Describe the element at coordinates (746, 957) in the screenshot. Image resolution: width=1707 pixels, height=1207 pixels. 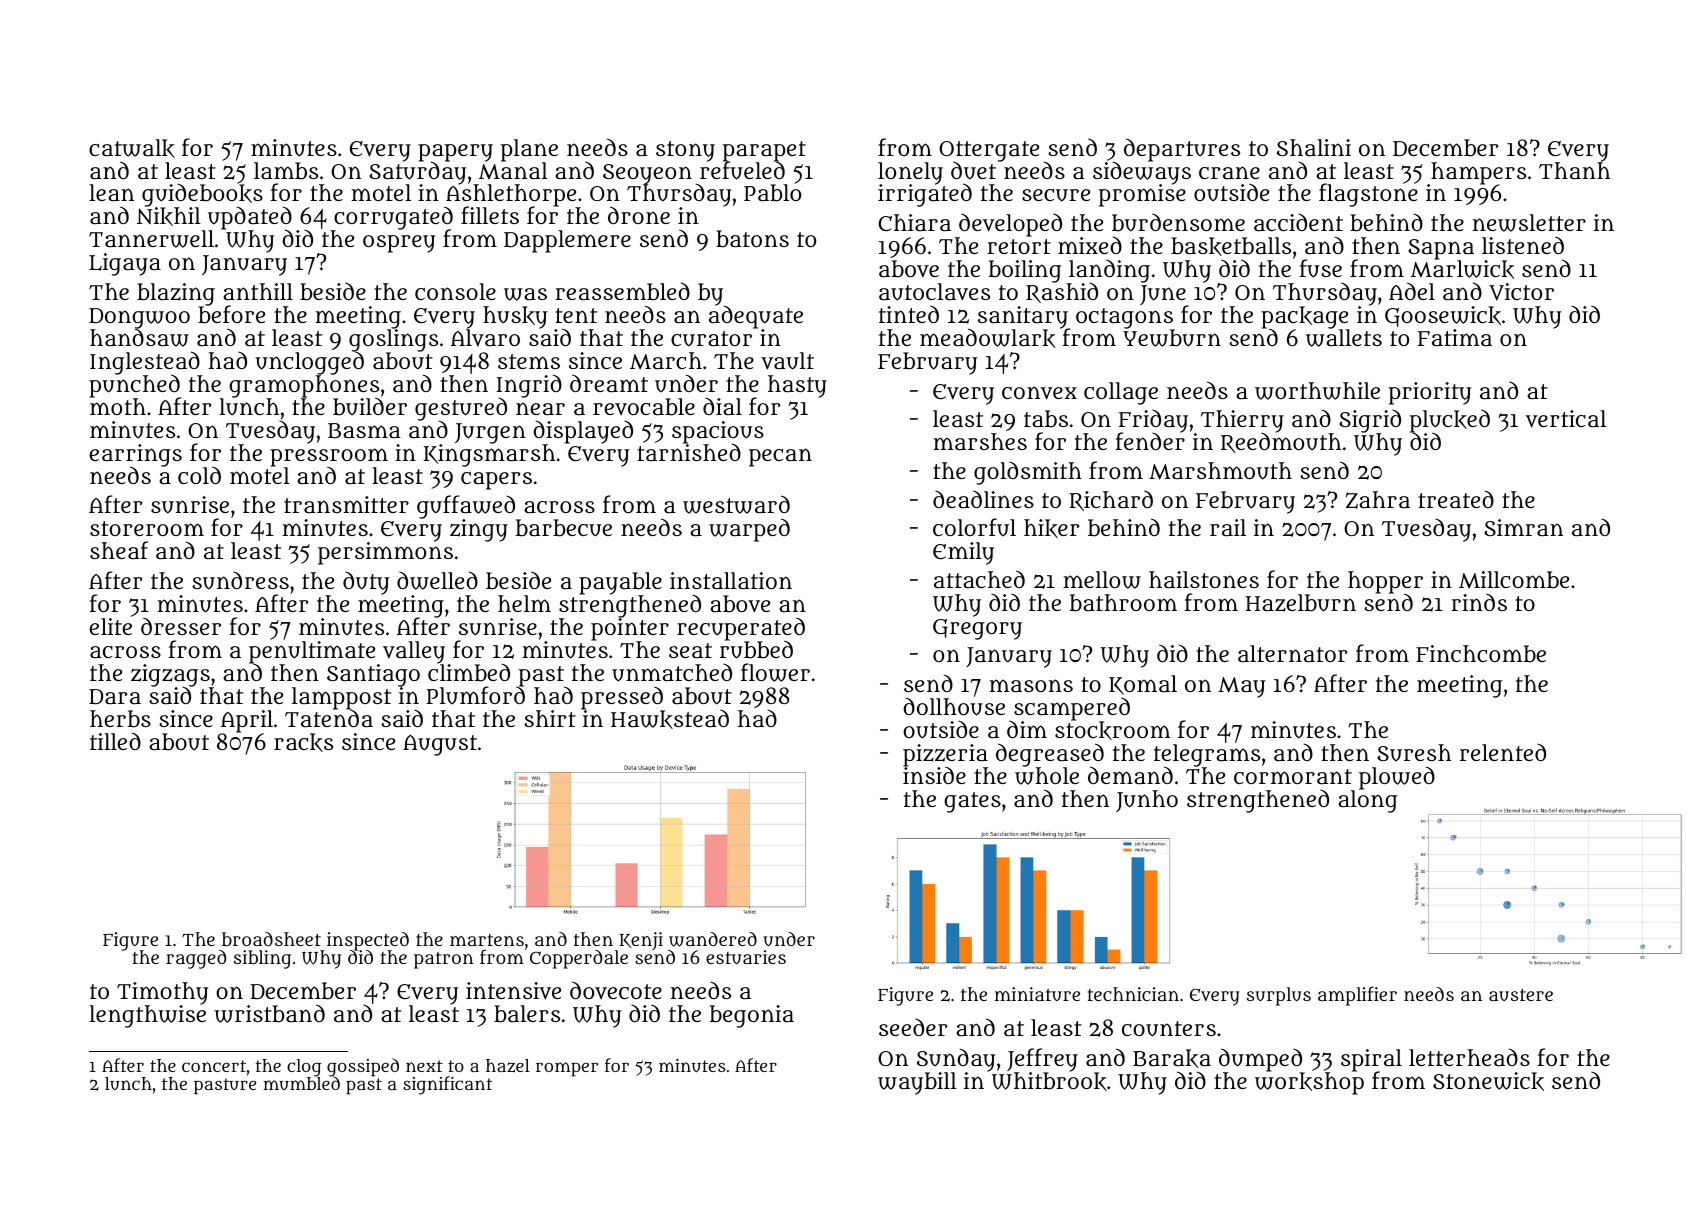
I see `estuaries` at that location.
